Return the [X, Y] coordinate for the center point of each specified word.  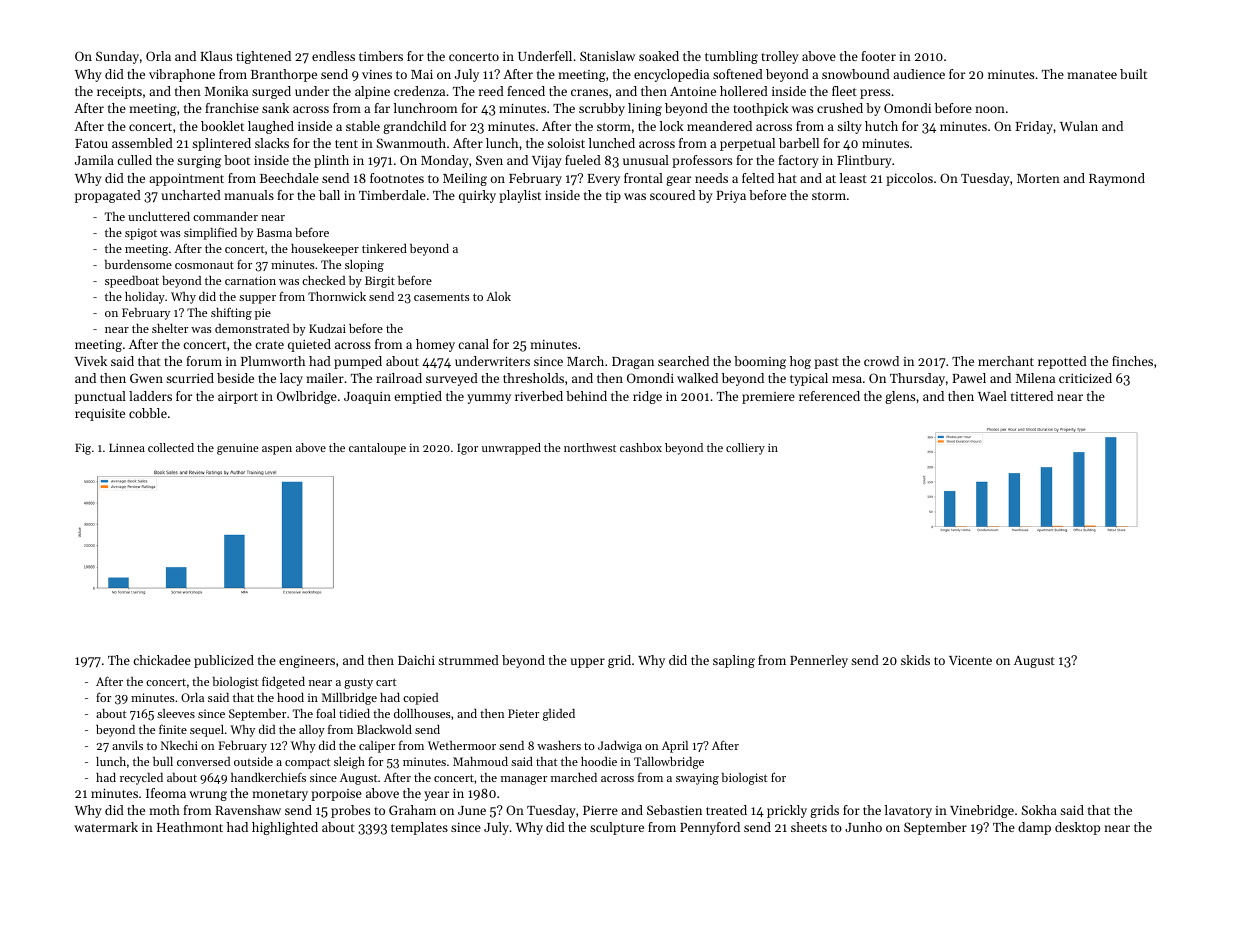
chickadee [162, 660]
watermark [106, 827]
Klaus [216, 56]
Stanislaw [607, 56]
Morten [1038, 178]
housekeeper [325, 250]
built [1133, 74]
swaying [697, 779]
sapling [734, 661]
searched [683, 361]
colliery [745, 449]
